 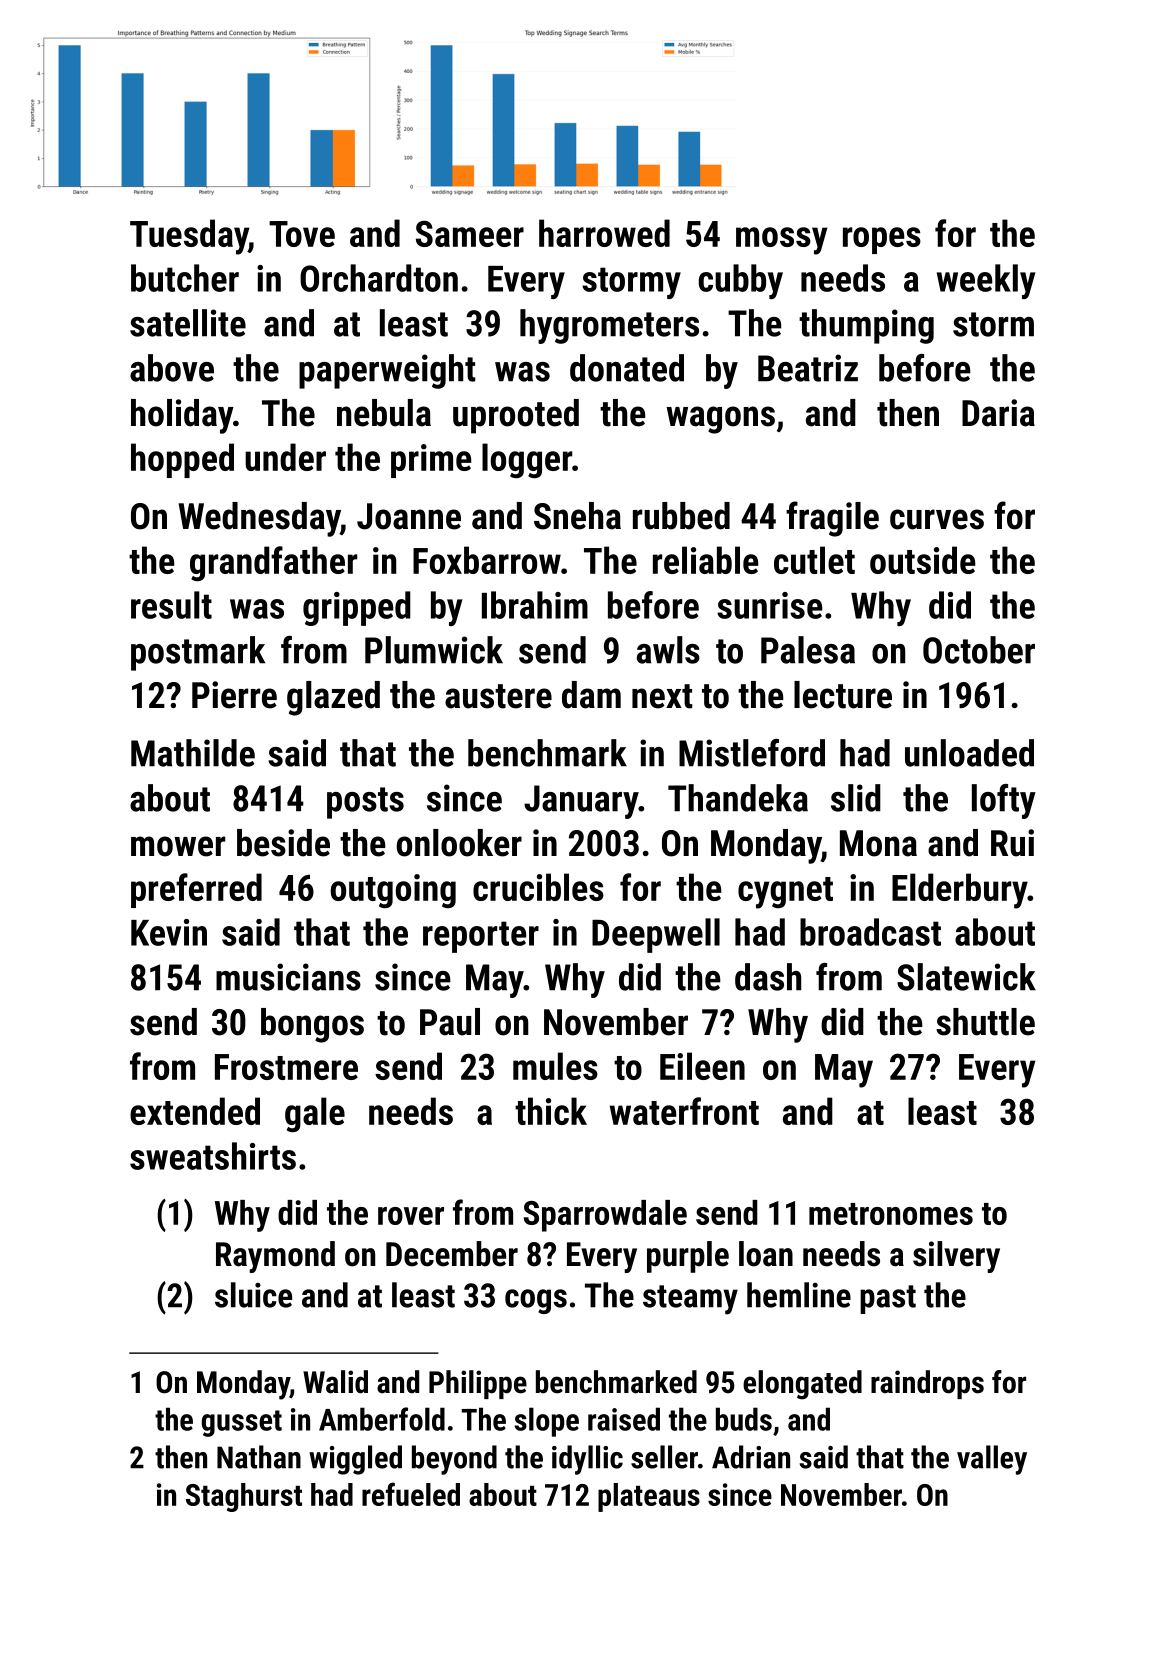 I want to click on idyllic, so click(x=587, y=1460).
